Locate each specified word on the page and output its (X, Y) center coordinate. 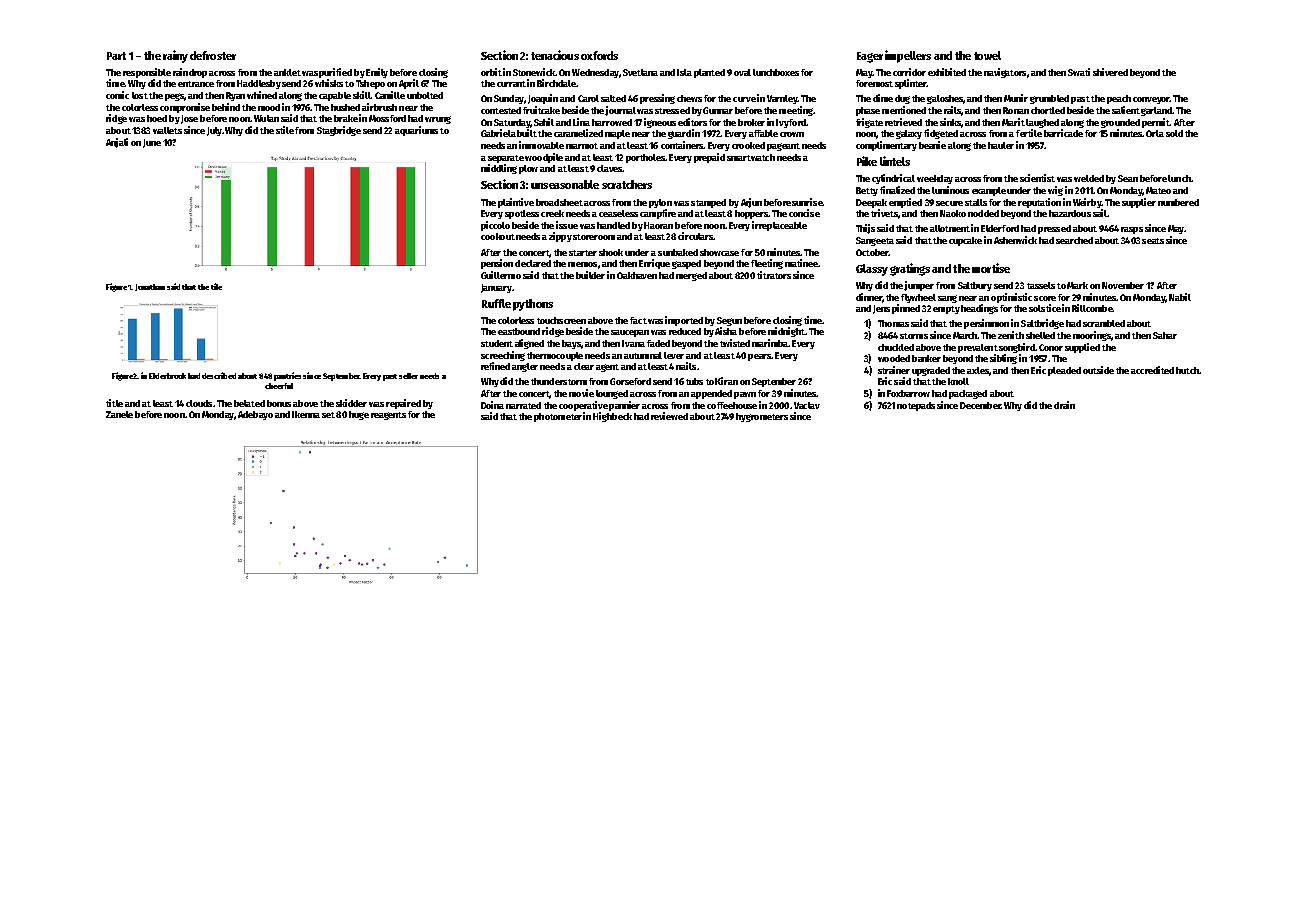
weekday (935, 179)
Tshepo (370, 84)
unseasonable (565, 184)
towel (987, 55)
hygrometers (762, 417)
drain (1064, 405)
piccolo (495, 226)
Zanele (119, 414)
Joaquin (543, 99)
